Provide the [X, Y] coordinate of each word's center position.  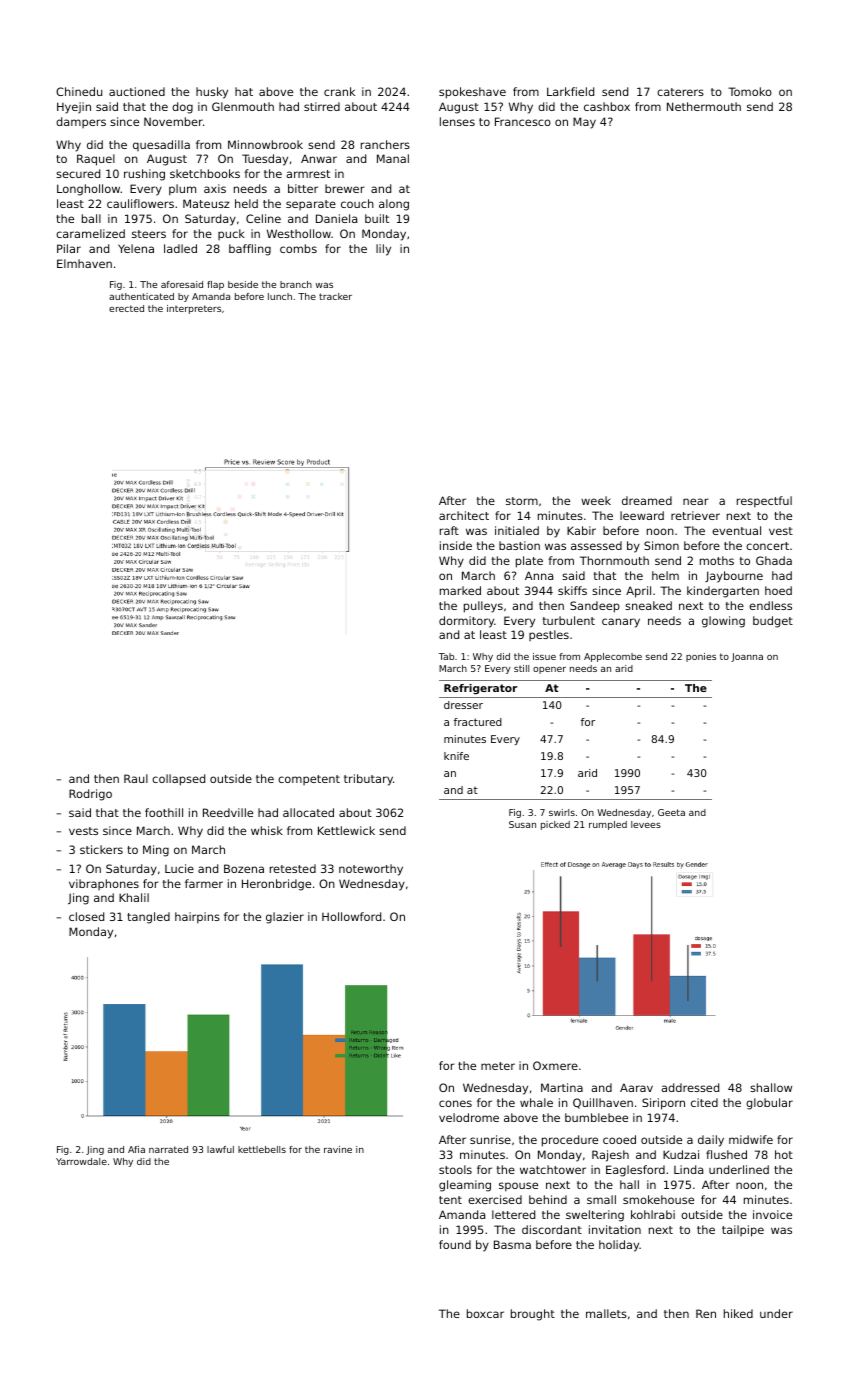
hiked [738, 1313]
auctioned [137, 91]
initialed [517, 530]
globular [769, 1104]
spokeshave [472, 93]
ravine [338, 1149]
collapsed [178, 780]
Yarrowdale [81, 1161]
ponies [701, 657]
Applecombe [613, 657]
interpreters [194, 309]
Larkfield [570, 91]
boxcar [485, 1313]
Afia [136, 1149]
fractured [478, 722]
